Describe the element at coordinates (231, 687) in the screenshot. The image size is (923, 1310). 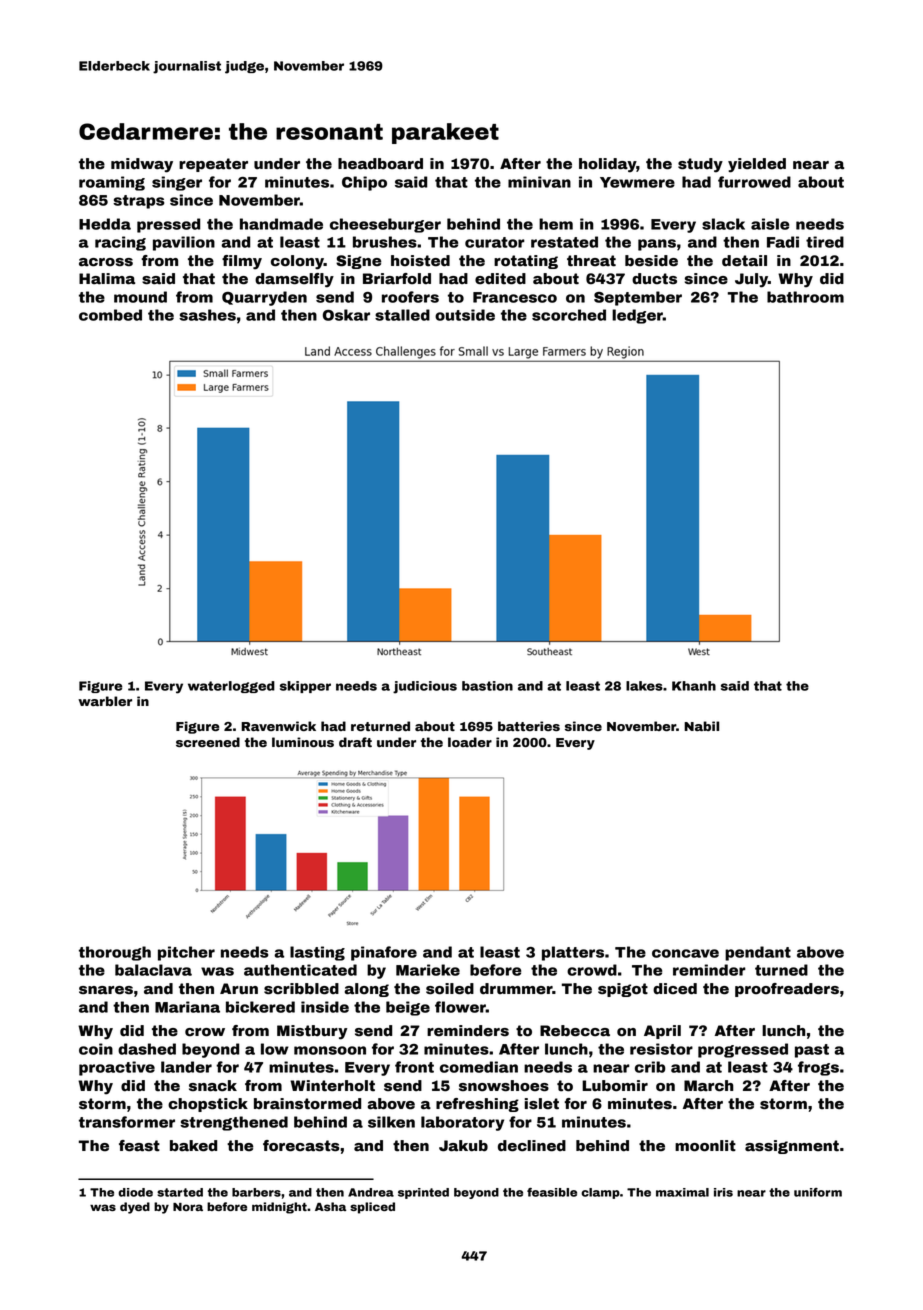
I see `waterlogged` at that location.
